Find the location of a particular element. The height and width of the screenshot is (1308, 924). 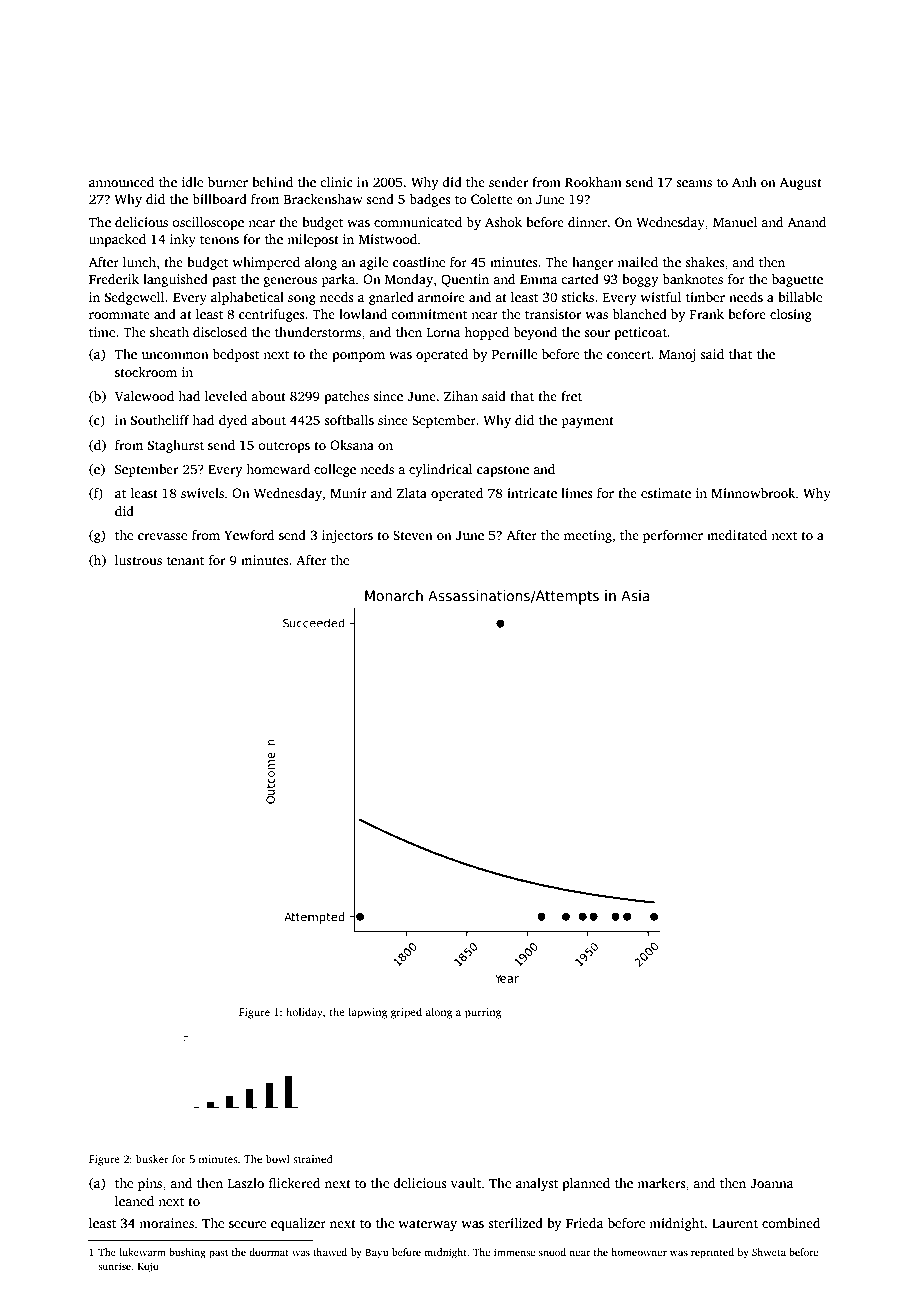

lunch is located at coordinates (139, 262).
